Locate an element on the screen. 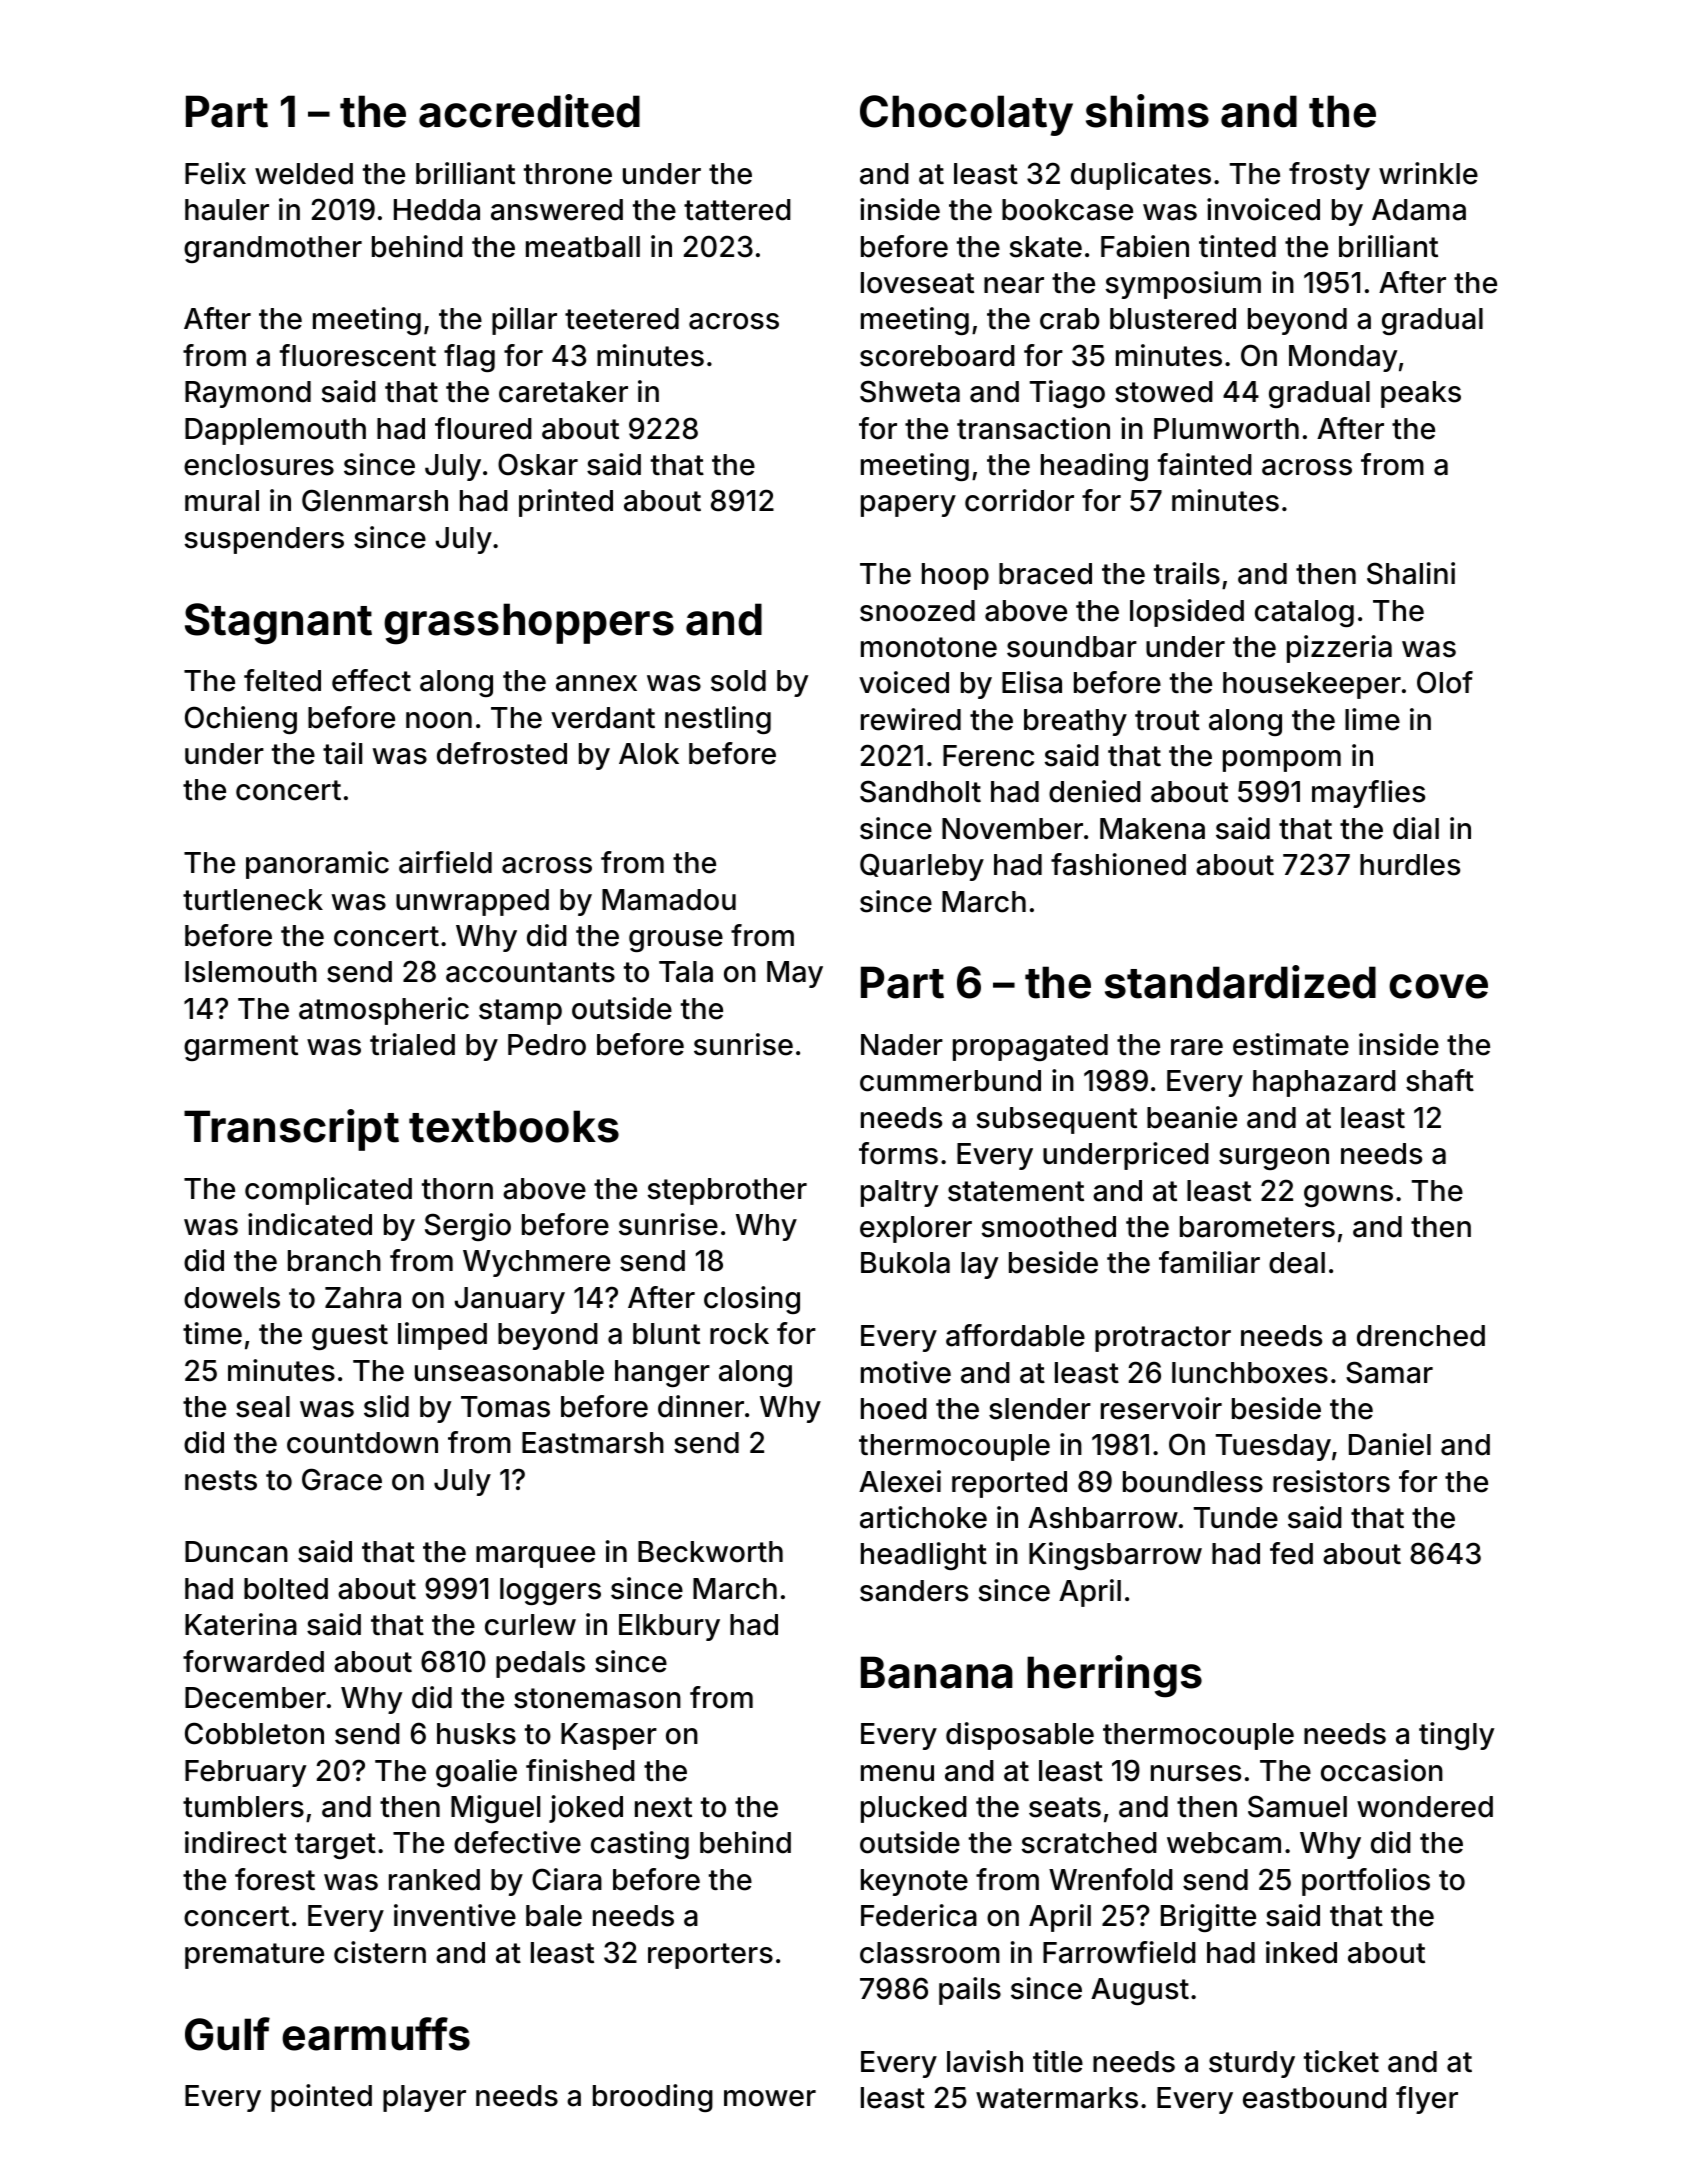 The image size is (1683, 2178). stowed is located at coordinates (1164, 392).
